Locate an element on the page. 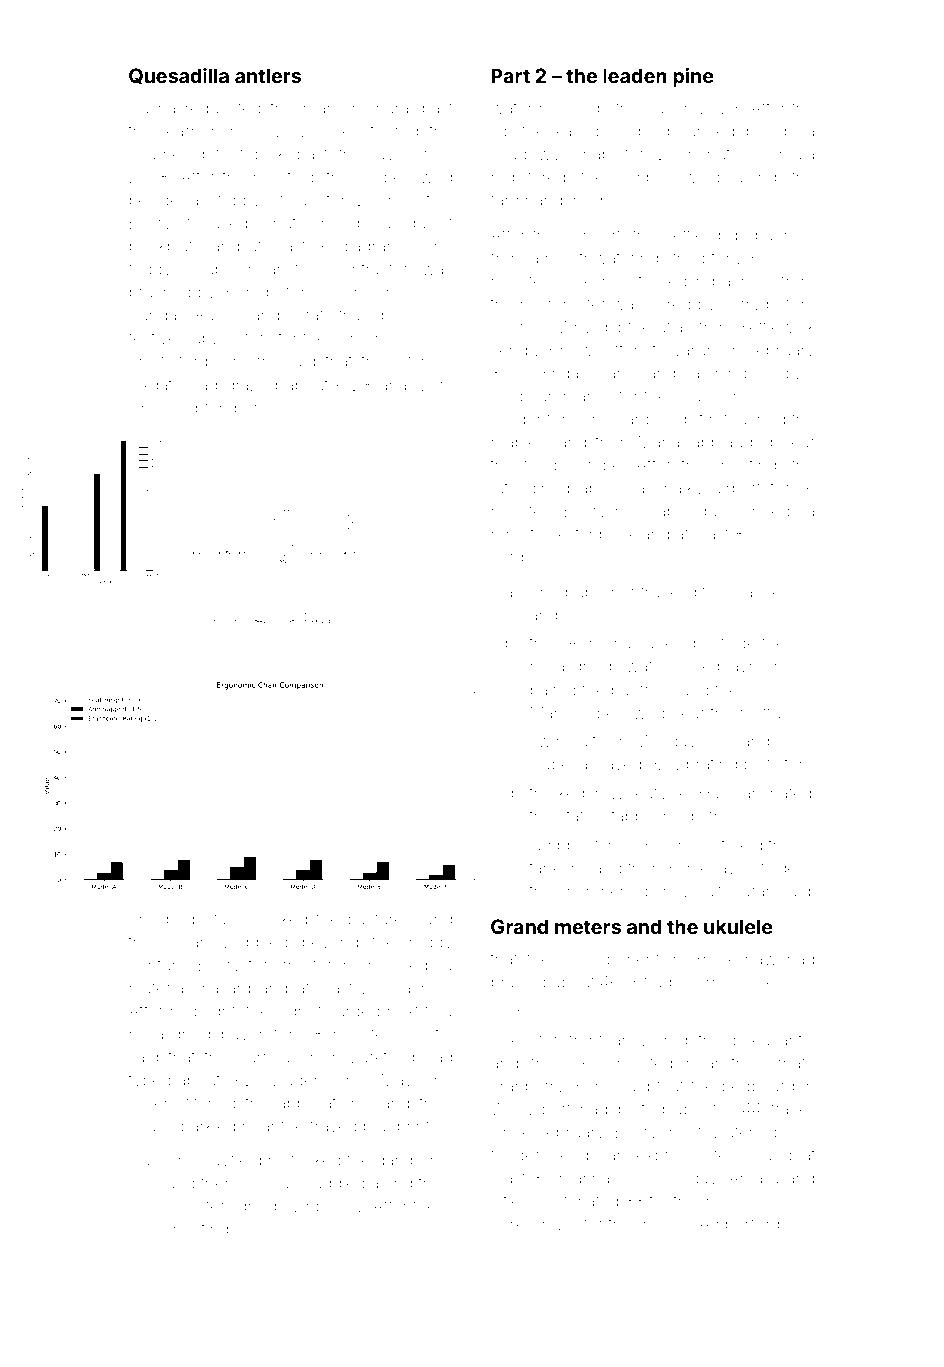  simple is located at coordinates (644, 178).
